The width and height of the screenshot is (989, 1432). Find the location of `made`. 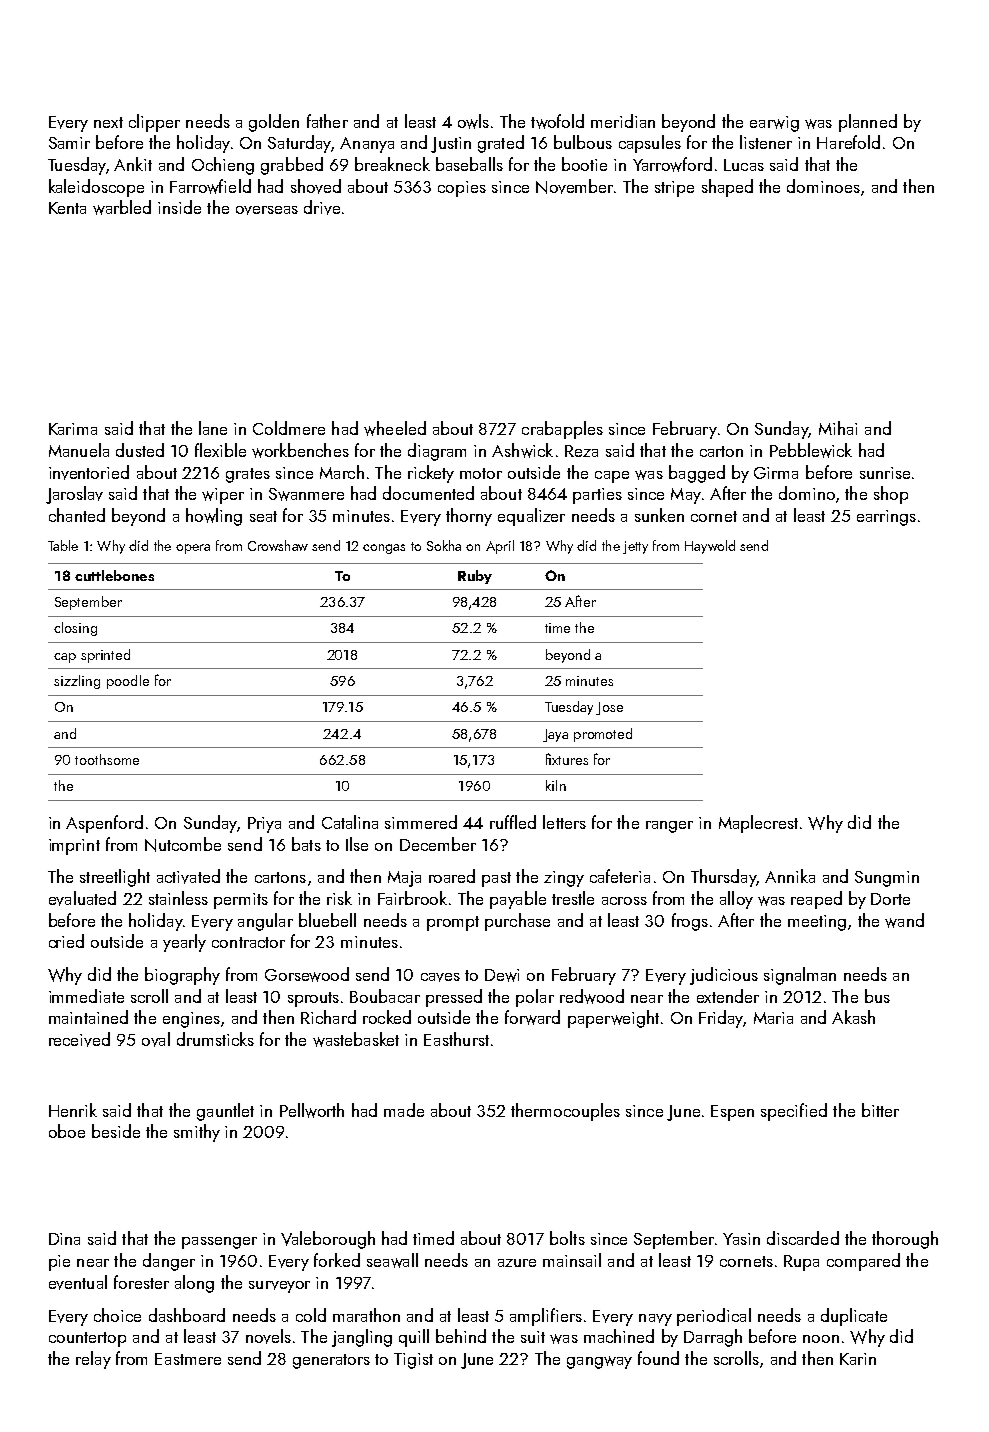

made is located at coordinates (404, 1110).
